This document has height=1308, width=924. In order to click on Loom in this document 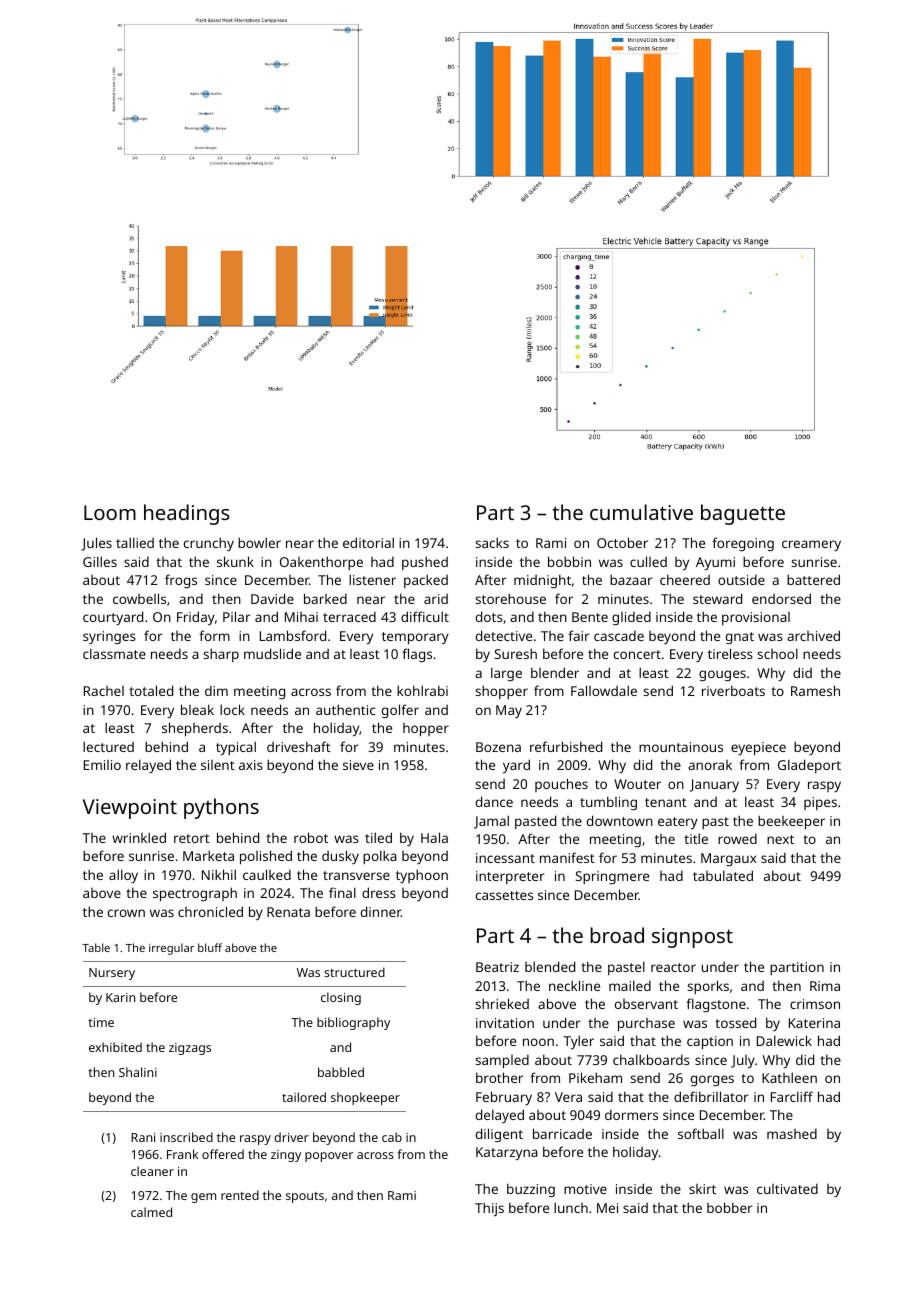, I will do `click(110, 512)`.
